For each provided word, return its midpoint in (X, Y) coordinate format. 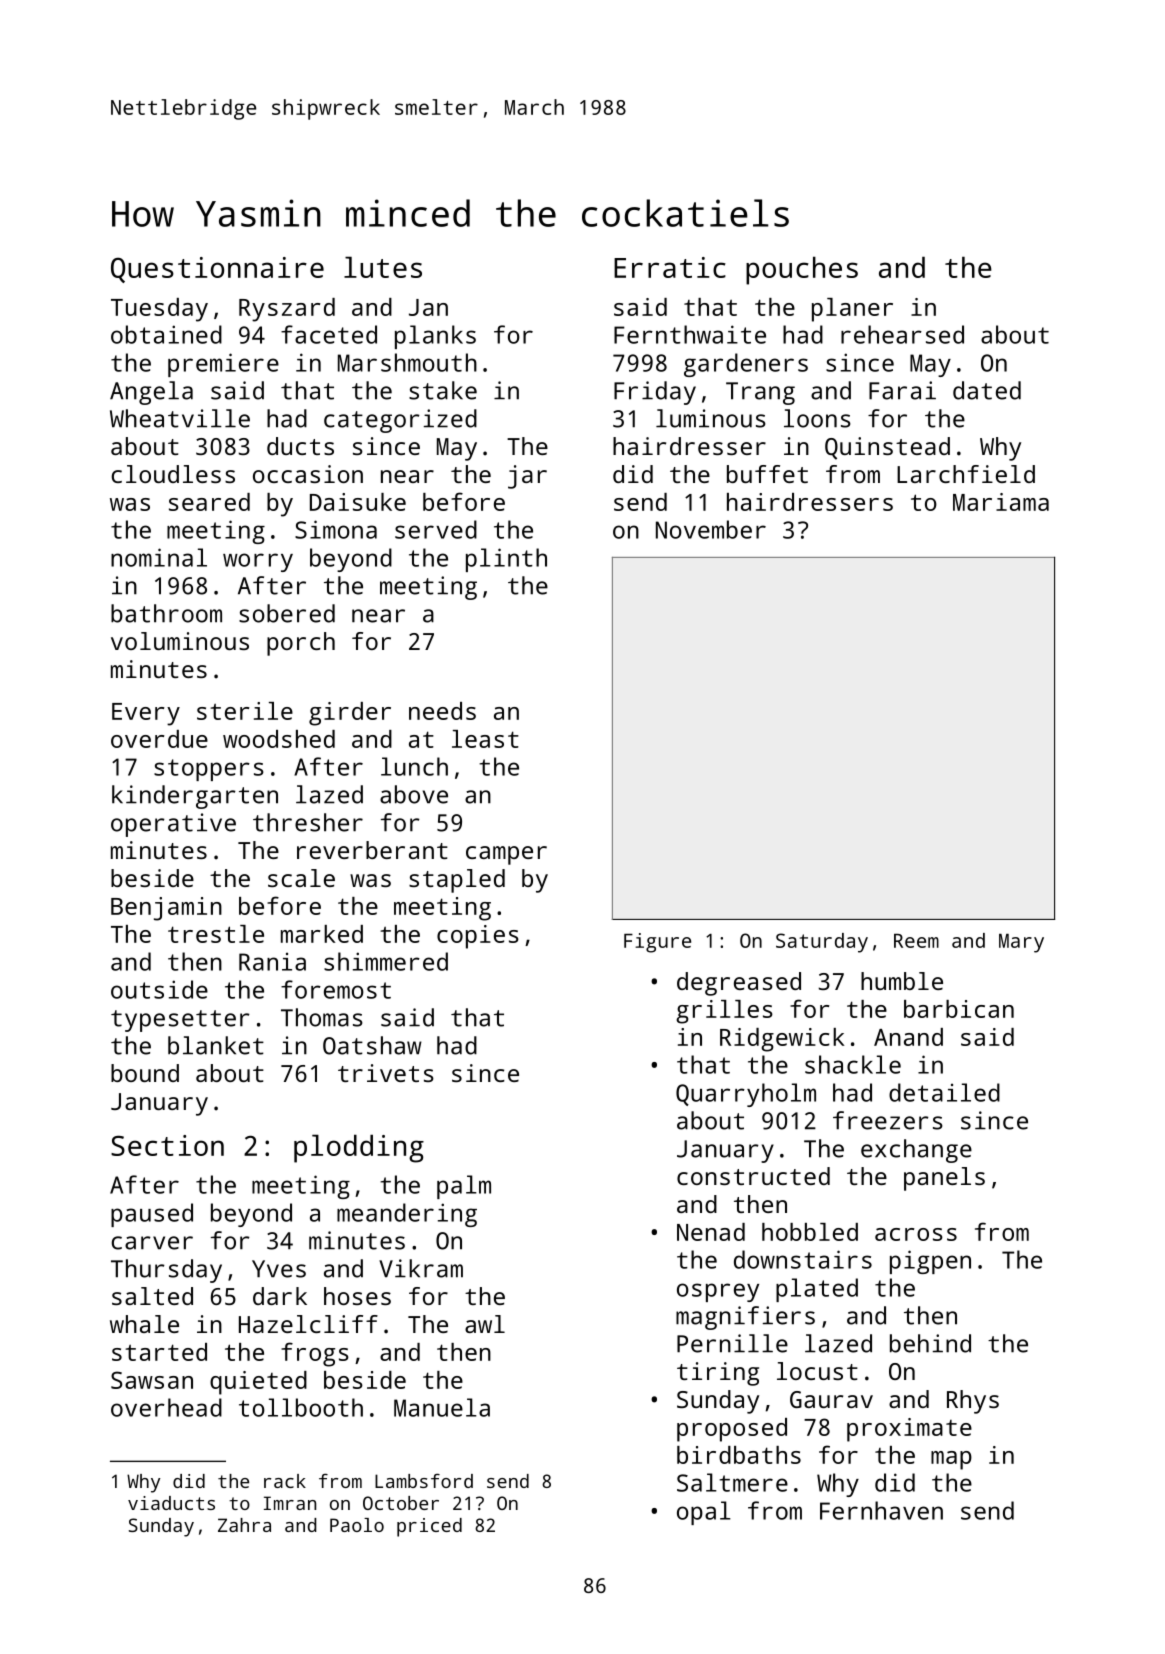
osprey (718, 1292)
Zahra (244, 1525)
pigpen (930, 1262)
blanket (216, 1045)
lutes (383, 267)
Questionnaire (217, 270)
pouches (802, 270)
